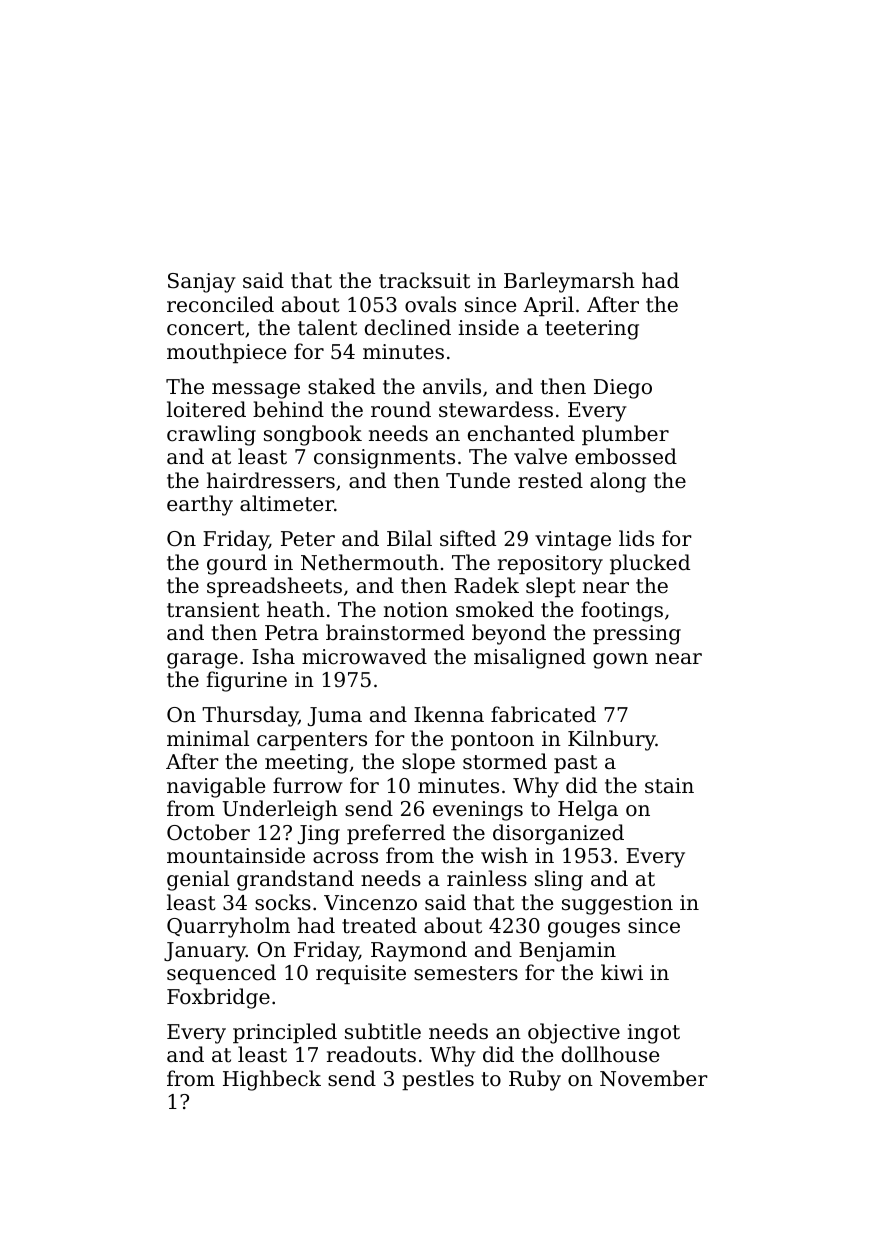 Image resolution: width=877 pixels, height=1245 pixels. I want to click on Highbeck, so click(272, 1080).
